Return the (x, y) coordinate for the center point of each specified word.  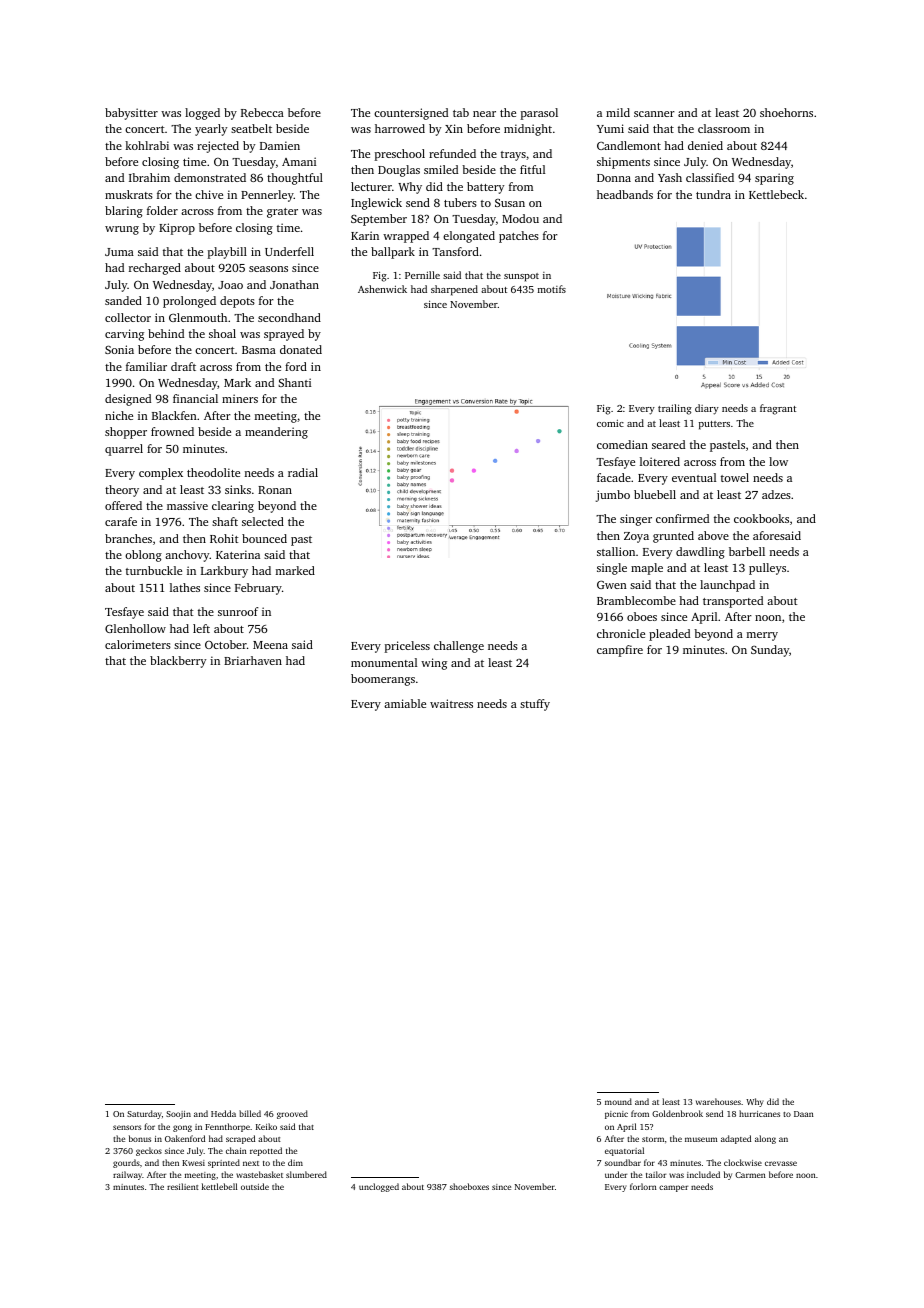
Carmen (750, 1175)
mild (618, 112)
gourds (126, 1163)
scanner (654, 114)
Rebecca (262, 112)
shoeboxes (469, 1186)
